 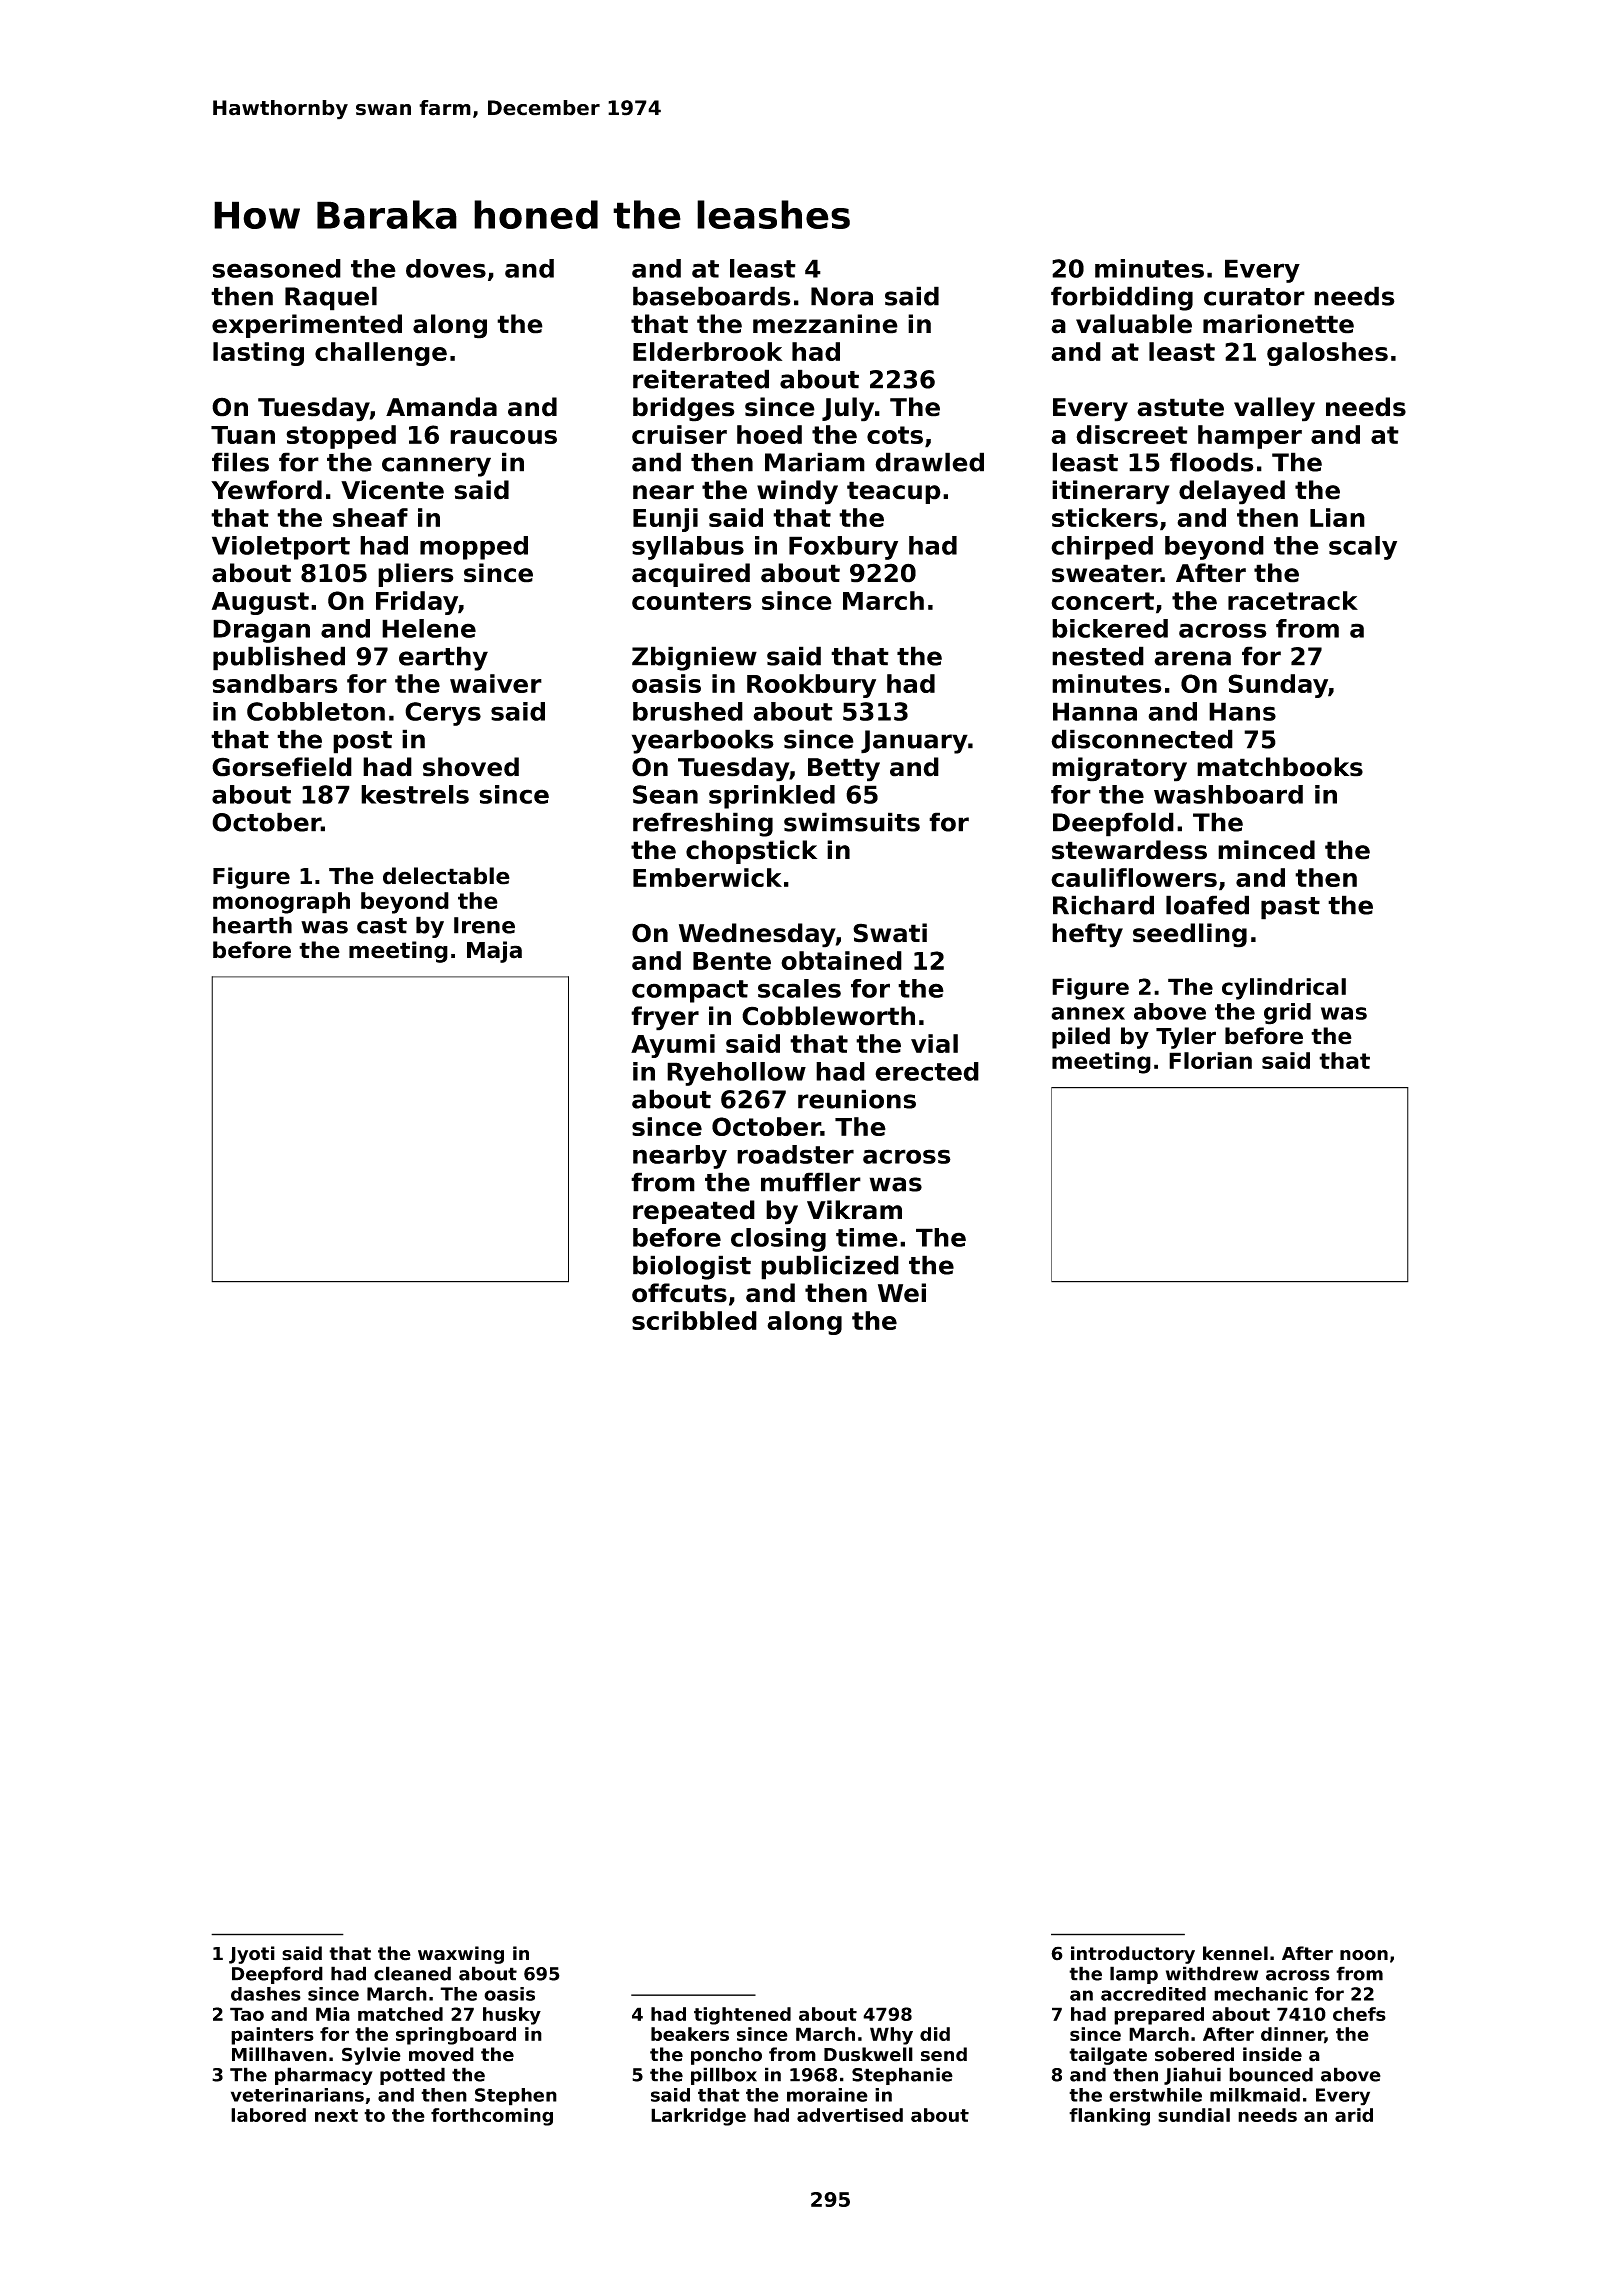 I want to click on tailgate, so click(x=1108, y=2056).
